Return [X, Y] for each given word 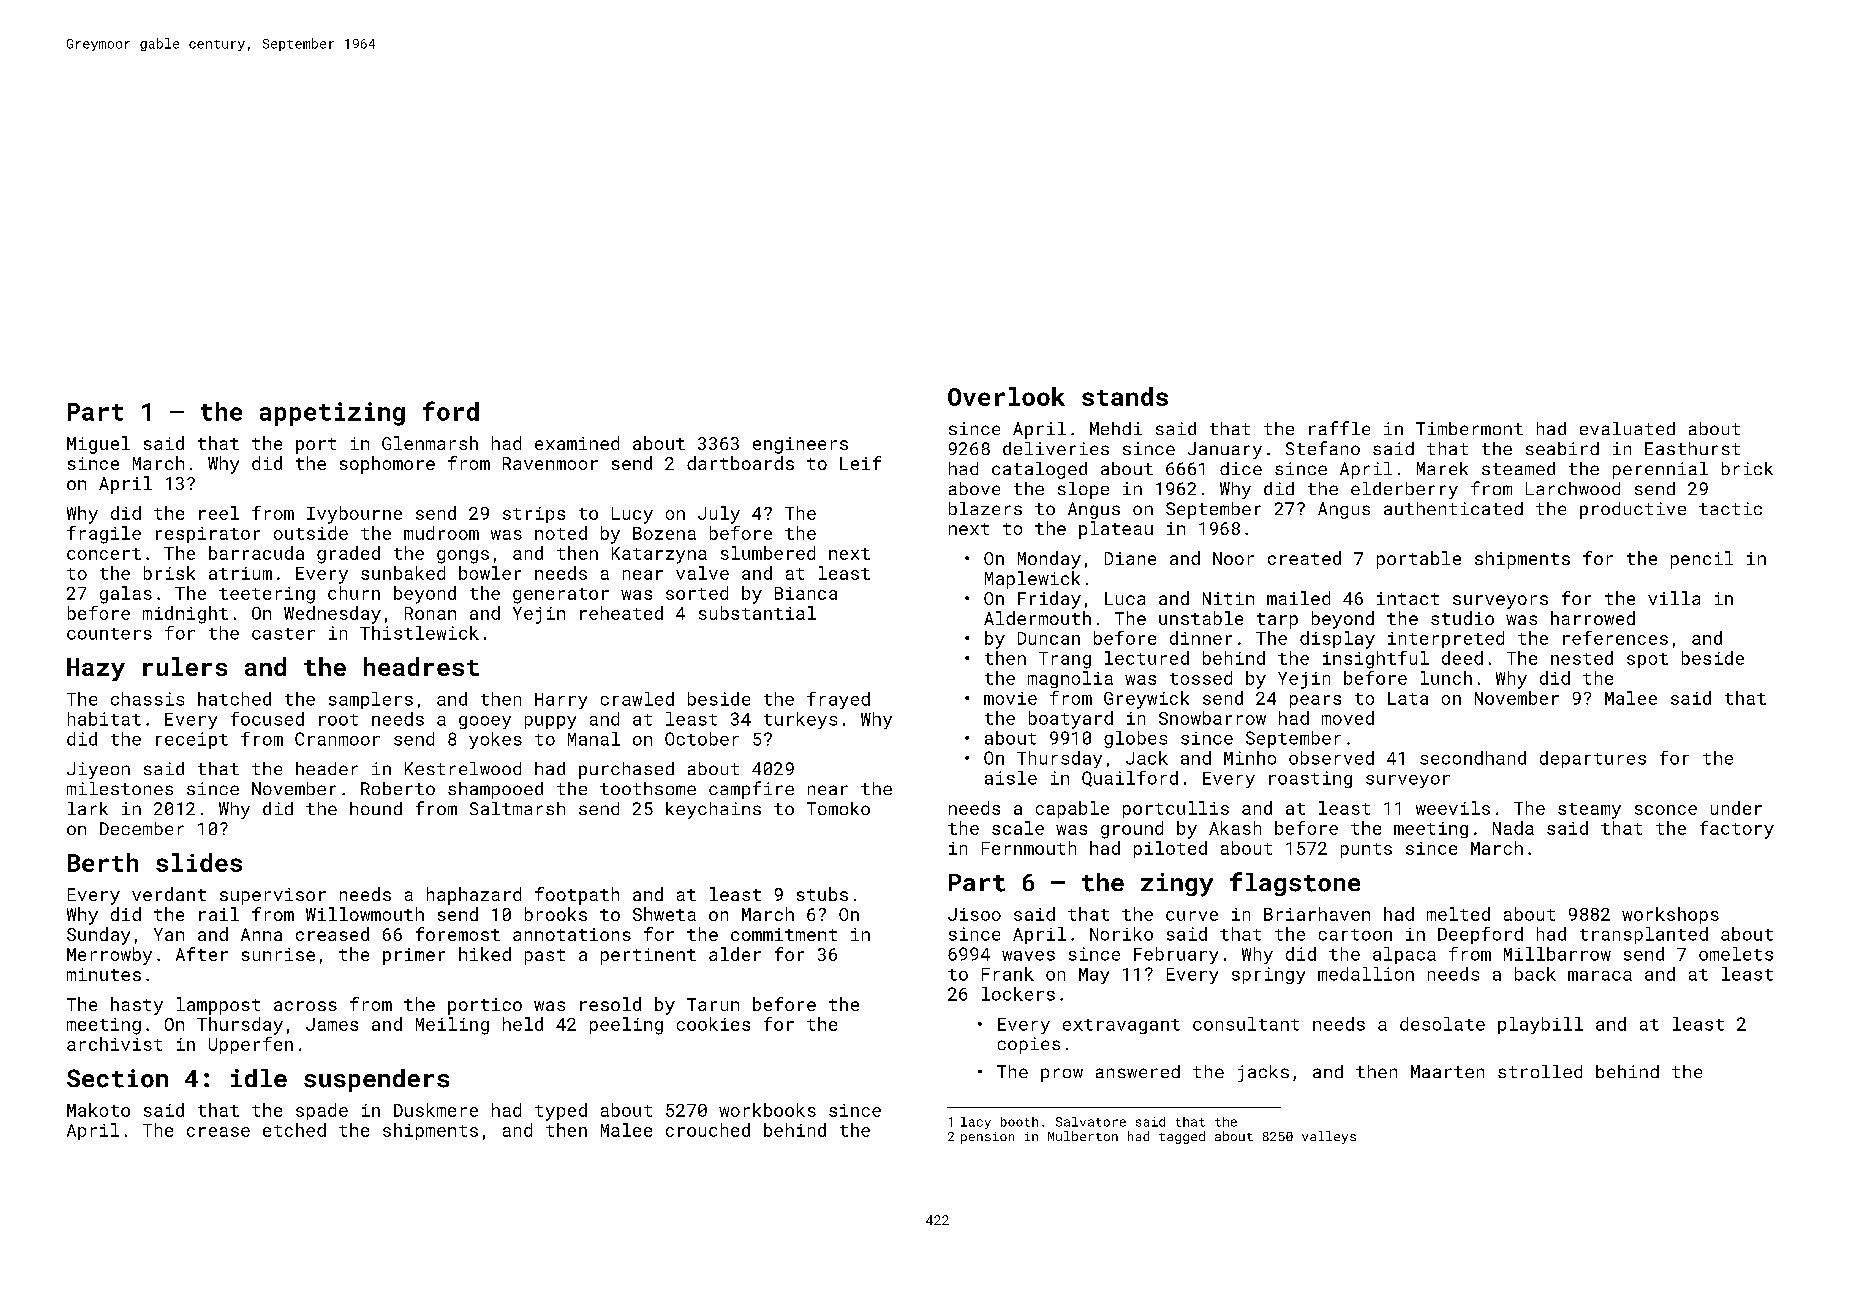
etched [294, 1130]
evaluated [1627, 428]
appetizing [332, 414]
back [1535, 974]
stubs [822, 894]
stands [1125, 396]
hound [376, 808]
